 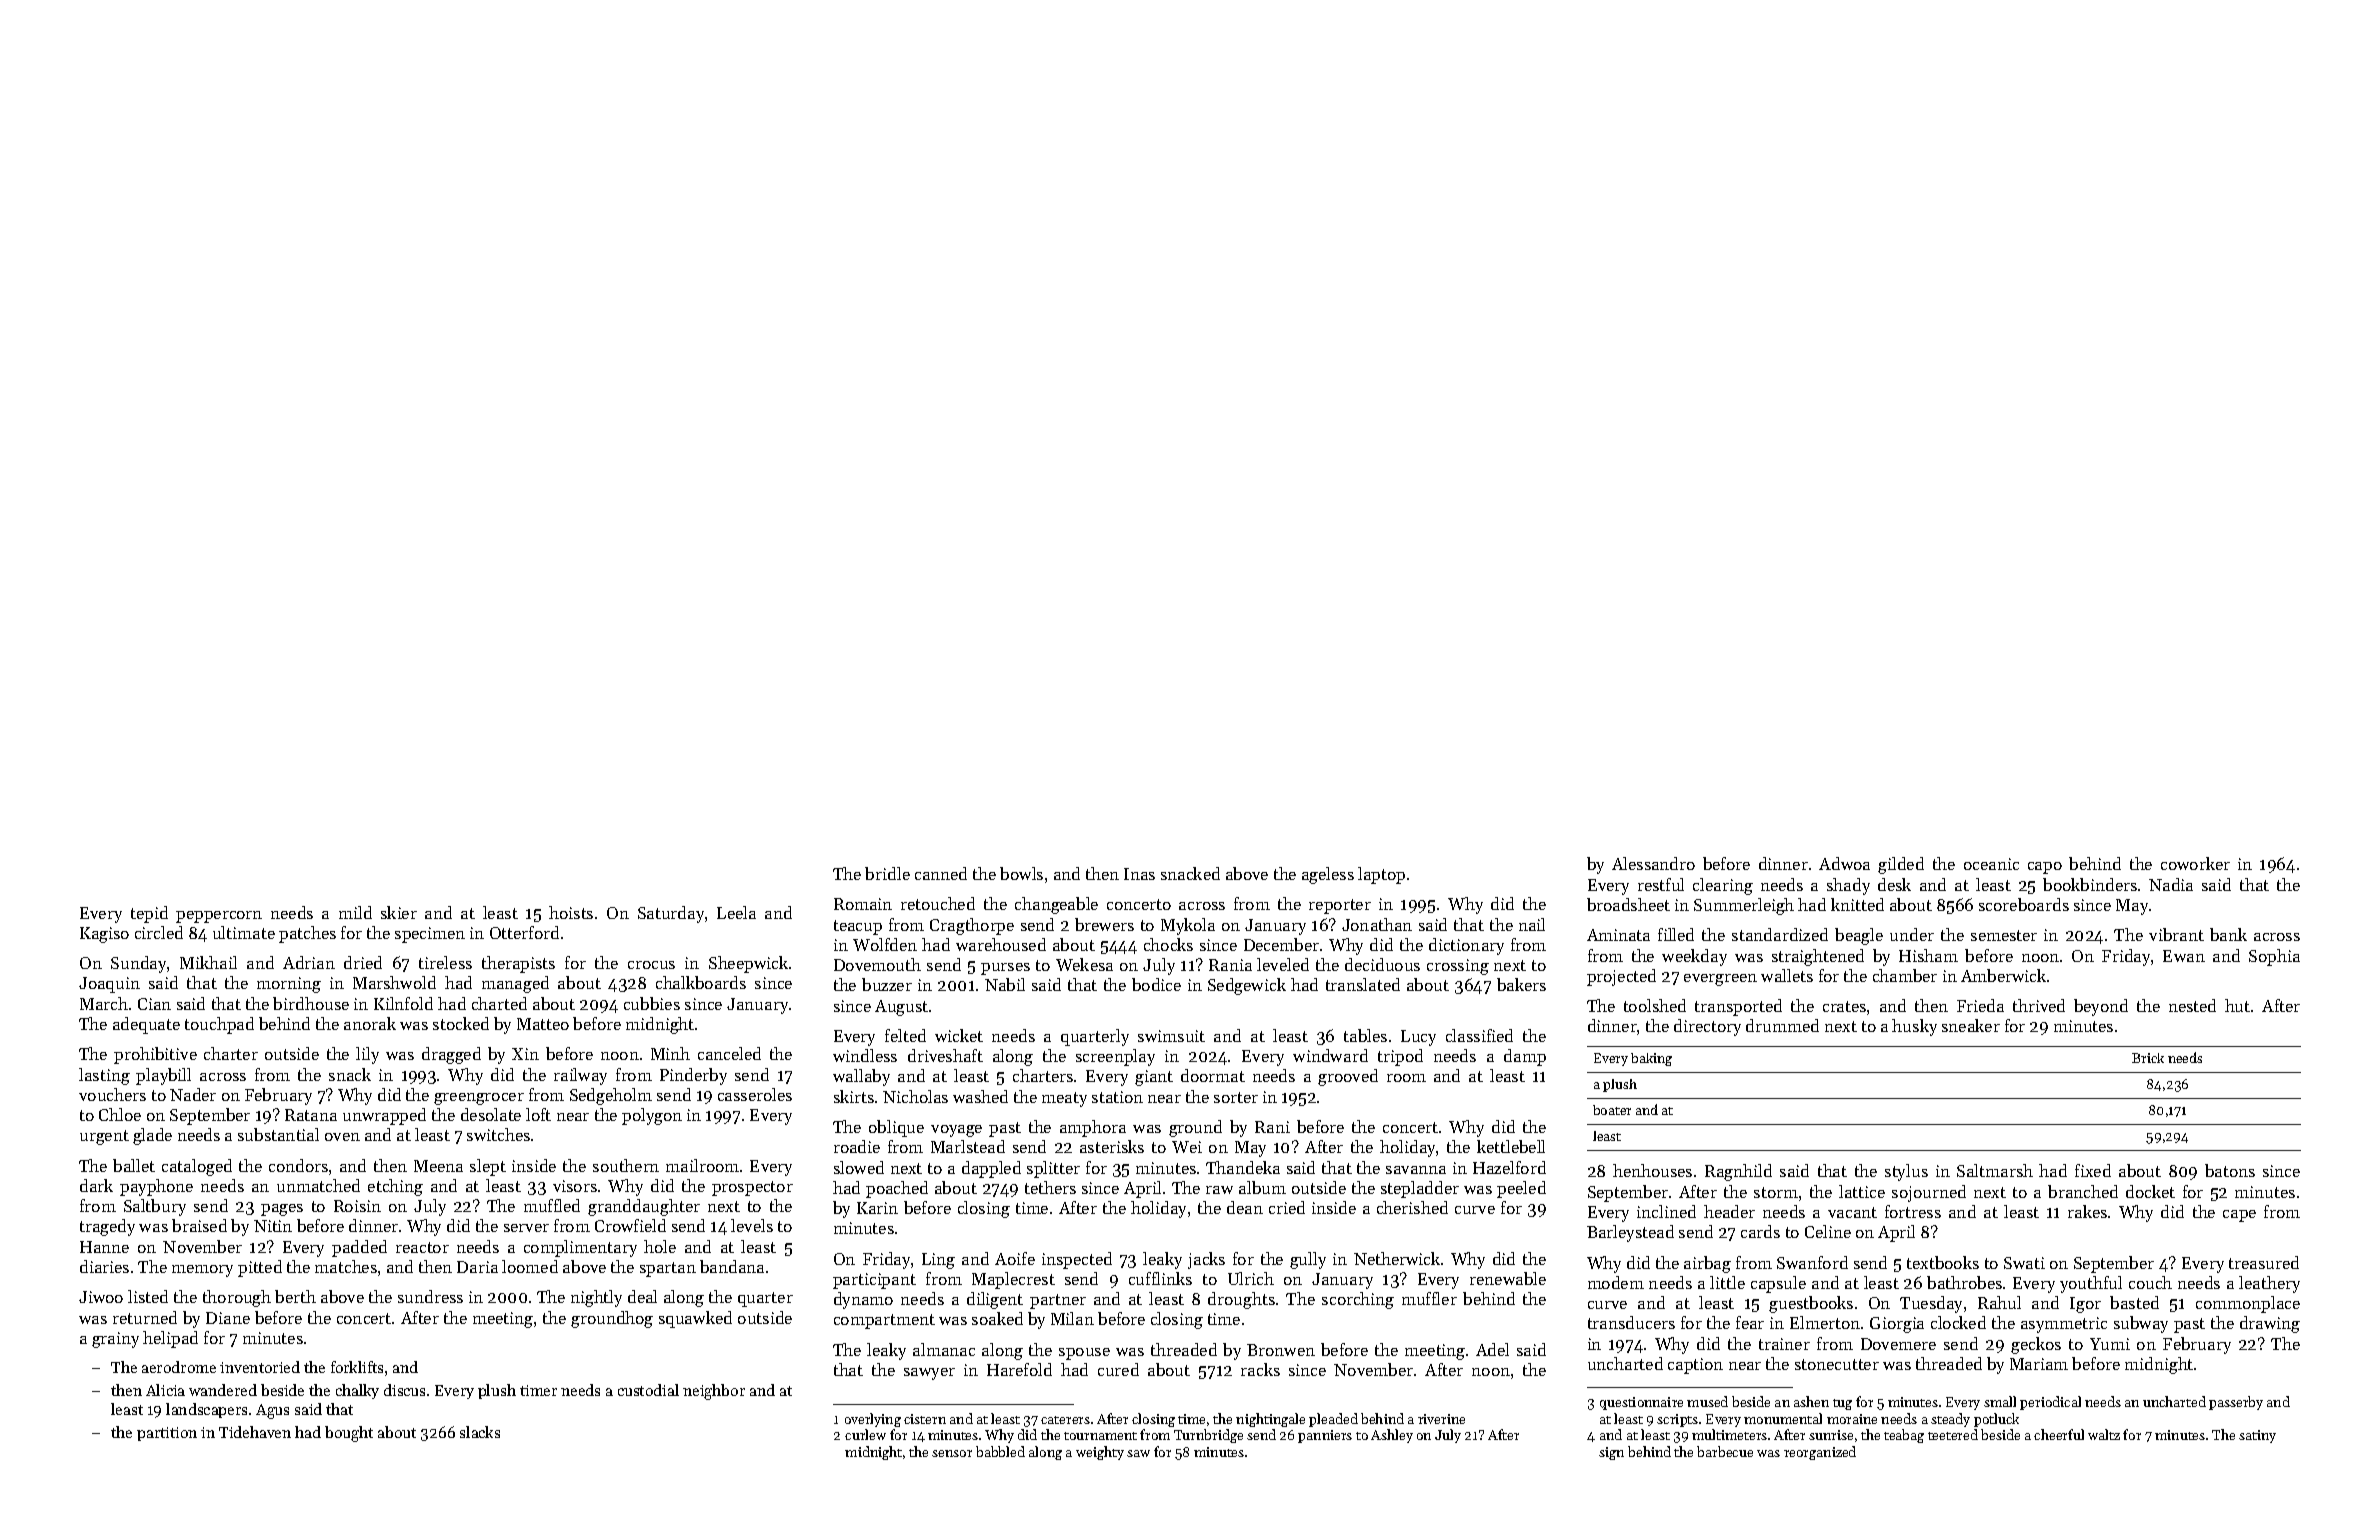 What do you see at coordinates (1964, 1282) in the image?
I see `bathrobes` at bounding box center [1964, 1282].
